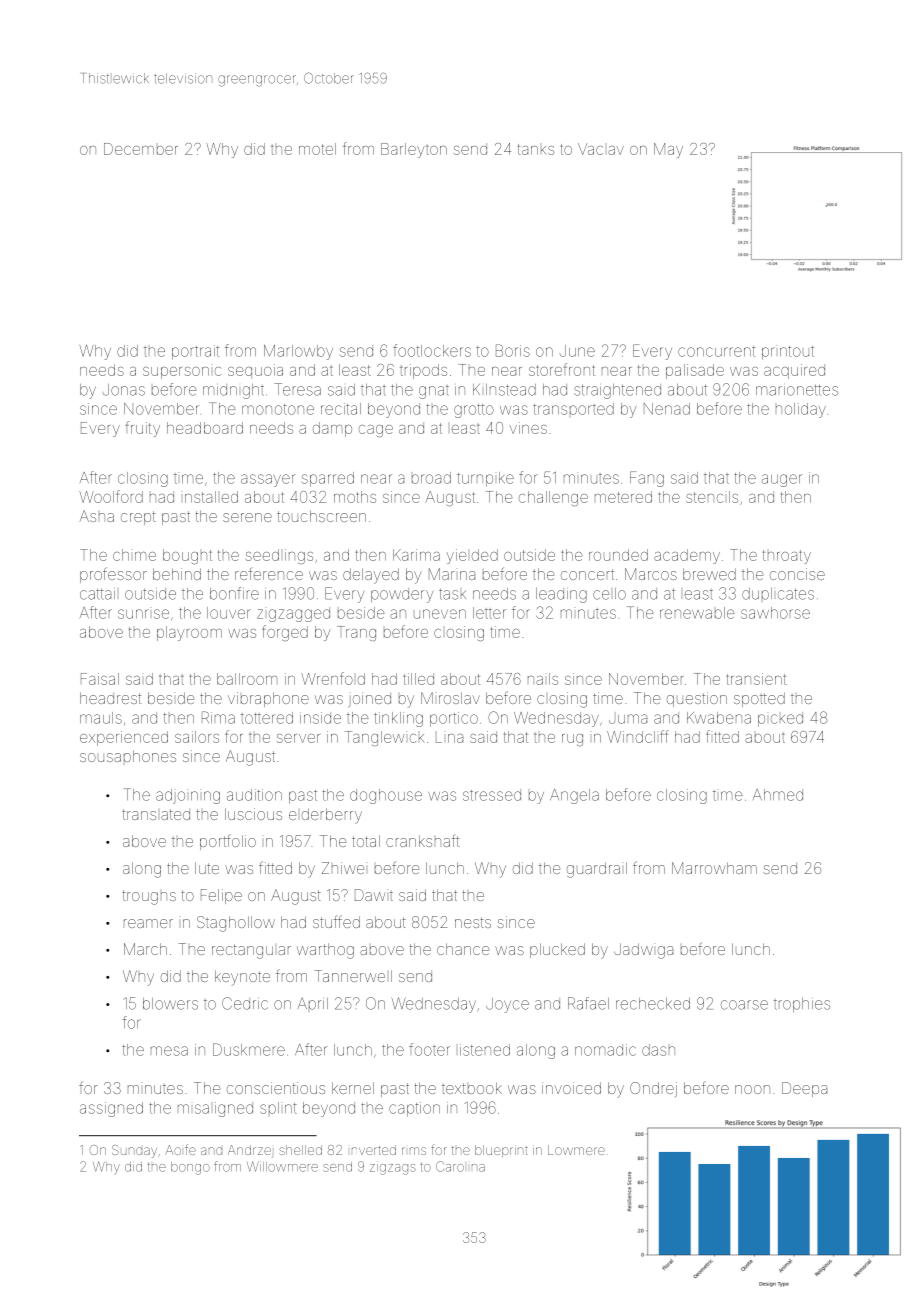  Describe the element at coordinates (195, 352) in the document. I see `portrait` at that location.
